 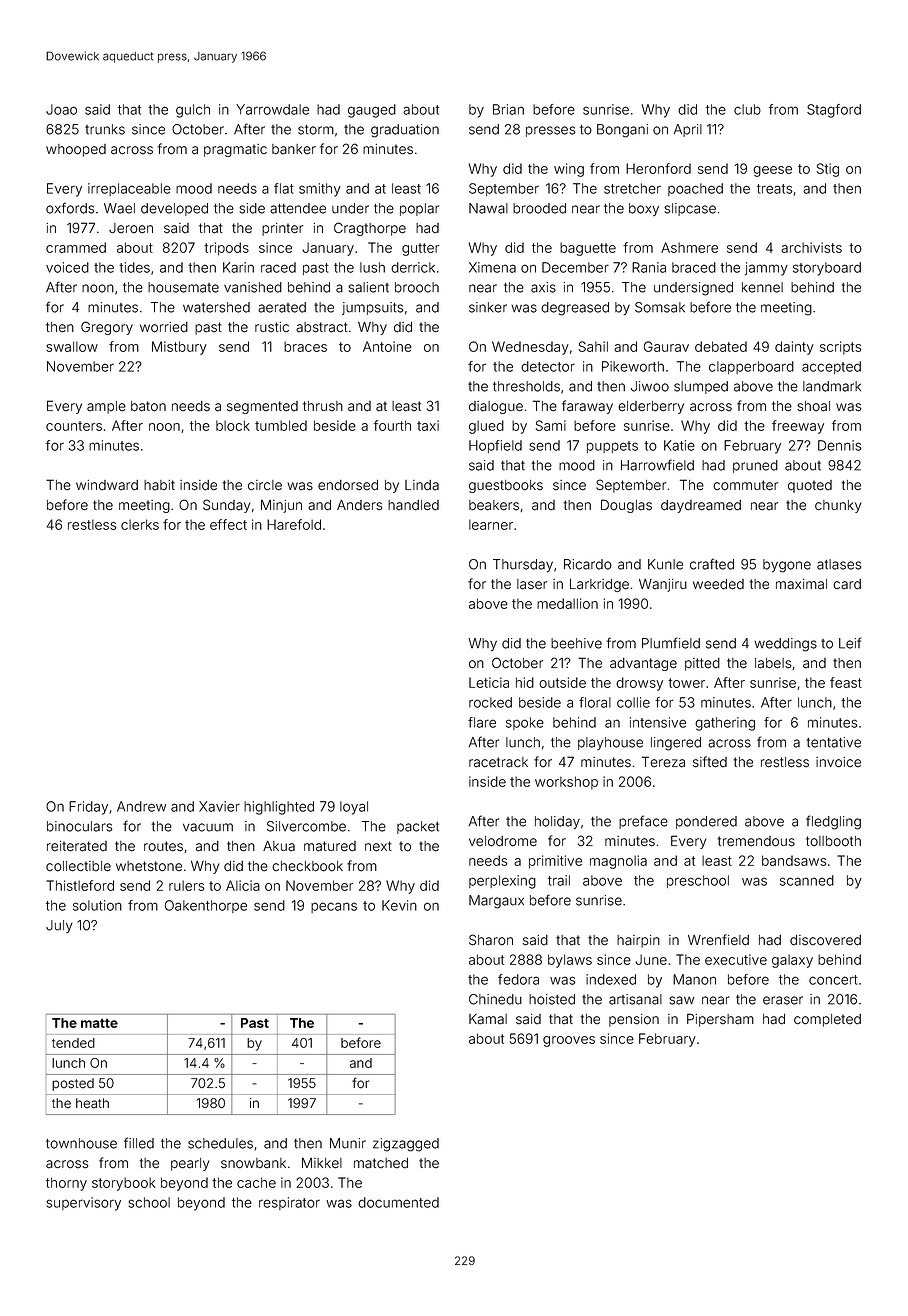 I want to click on archivists, so click(x=811, y=247).
